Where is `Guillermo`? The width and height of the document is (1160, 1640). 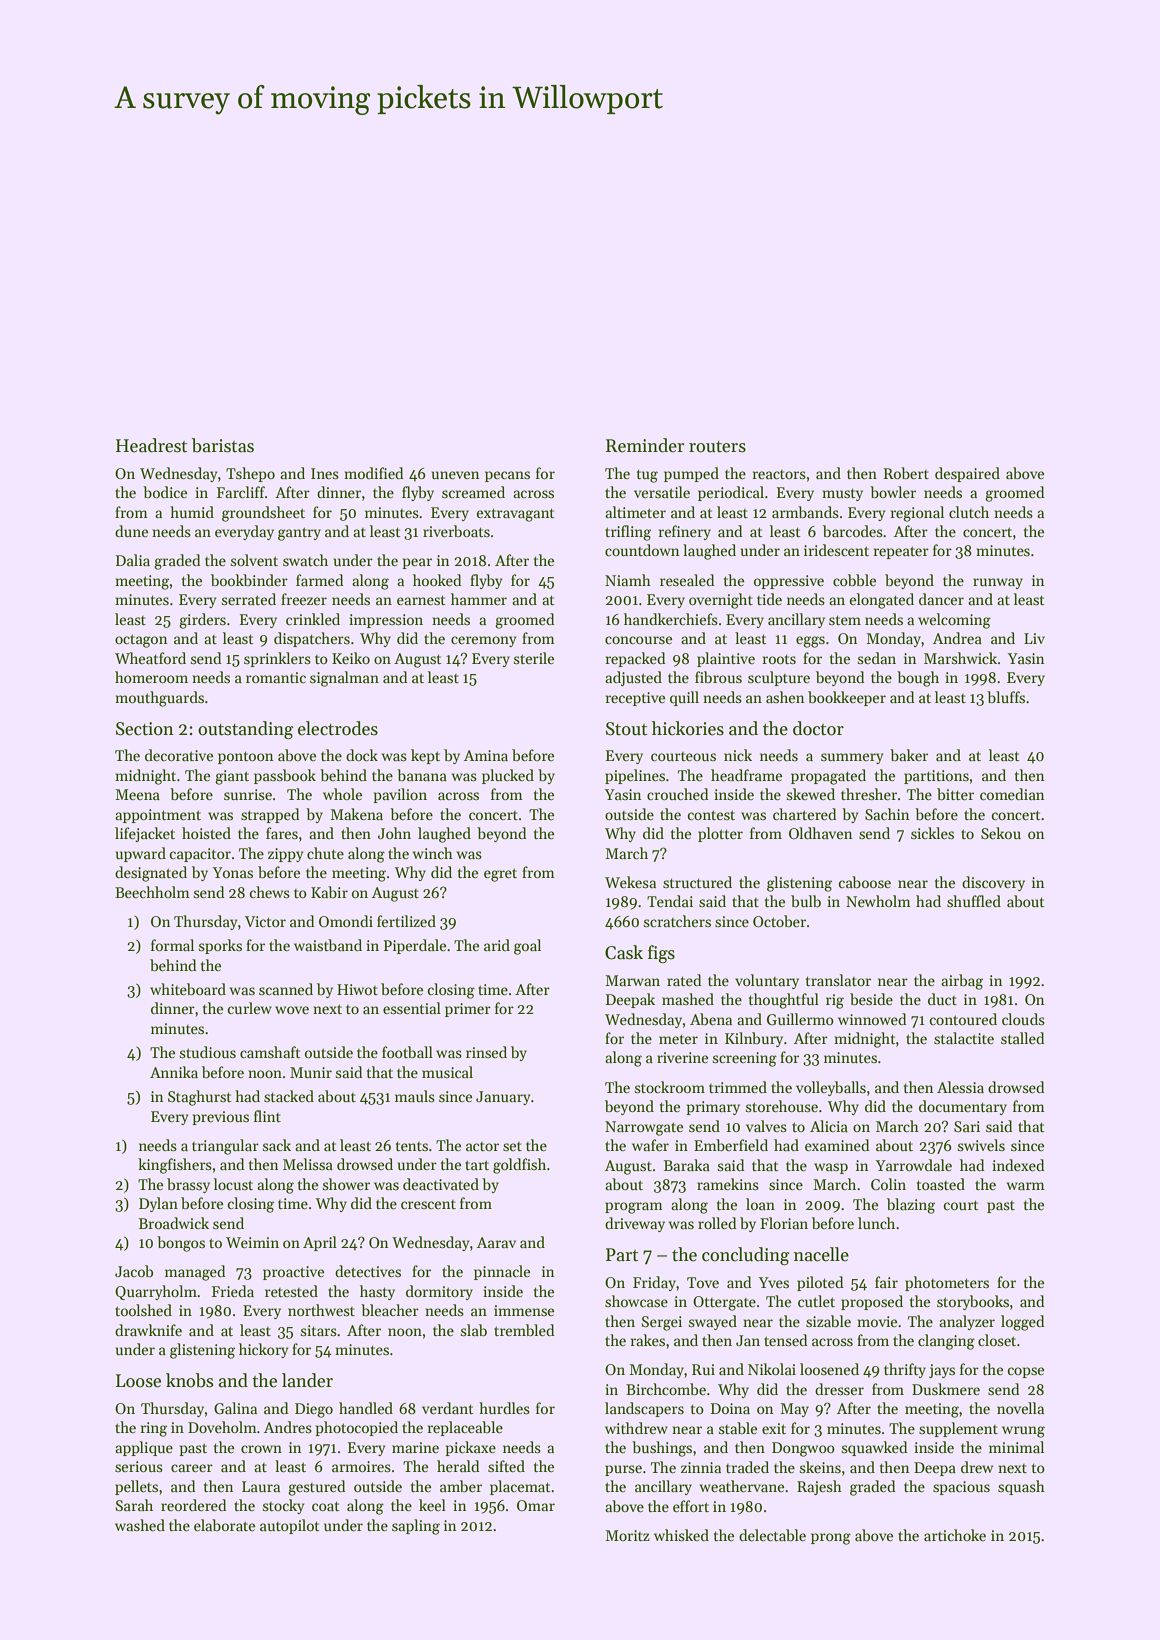 Guillermo is located at coordinates (800, 1019).
